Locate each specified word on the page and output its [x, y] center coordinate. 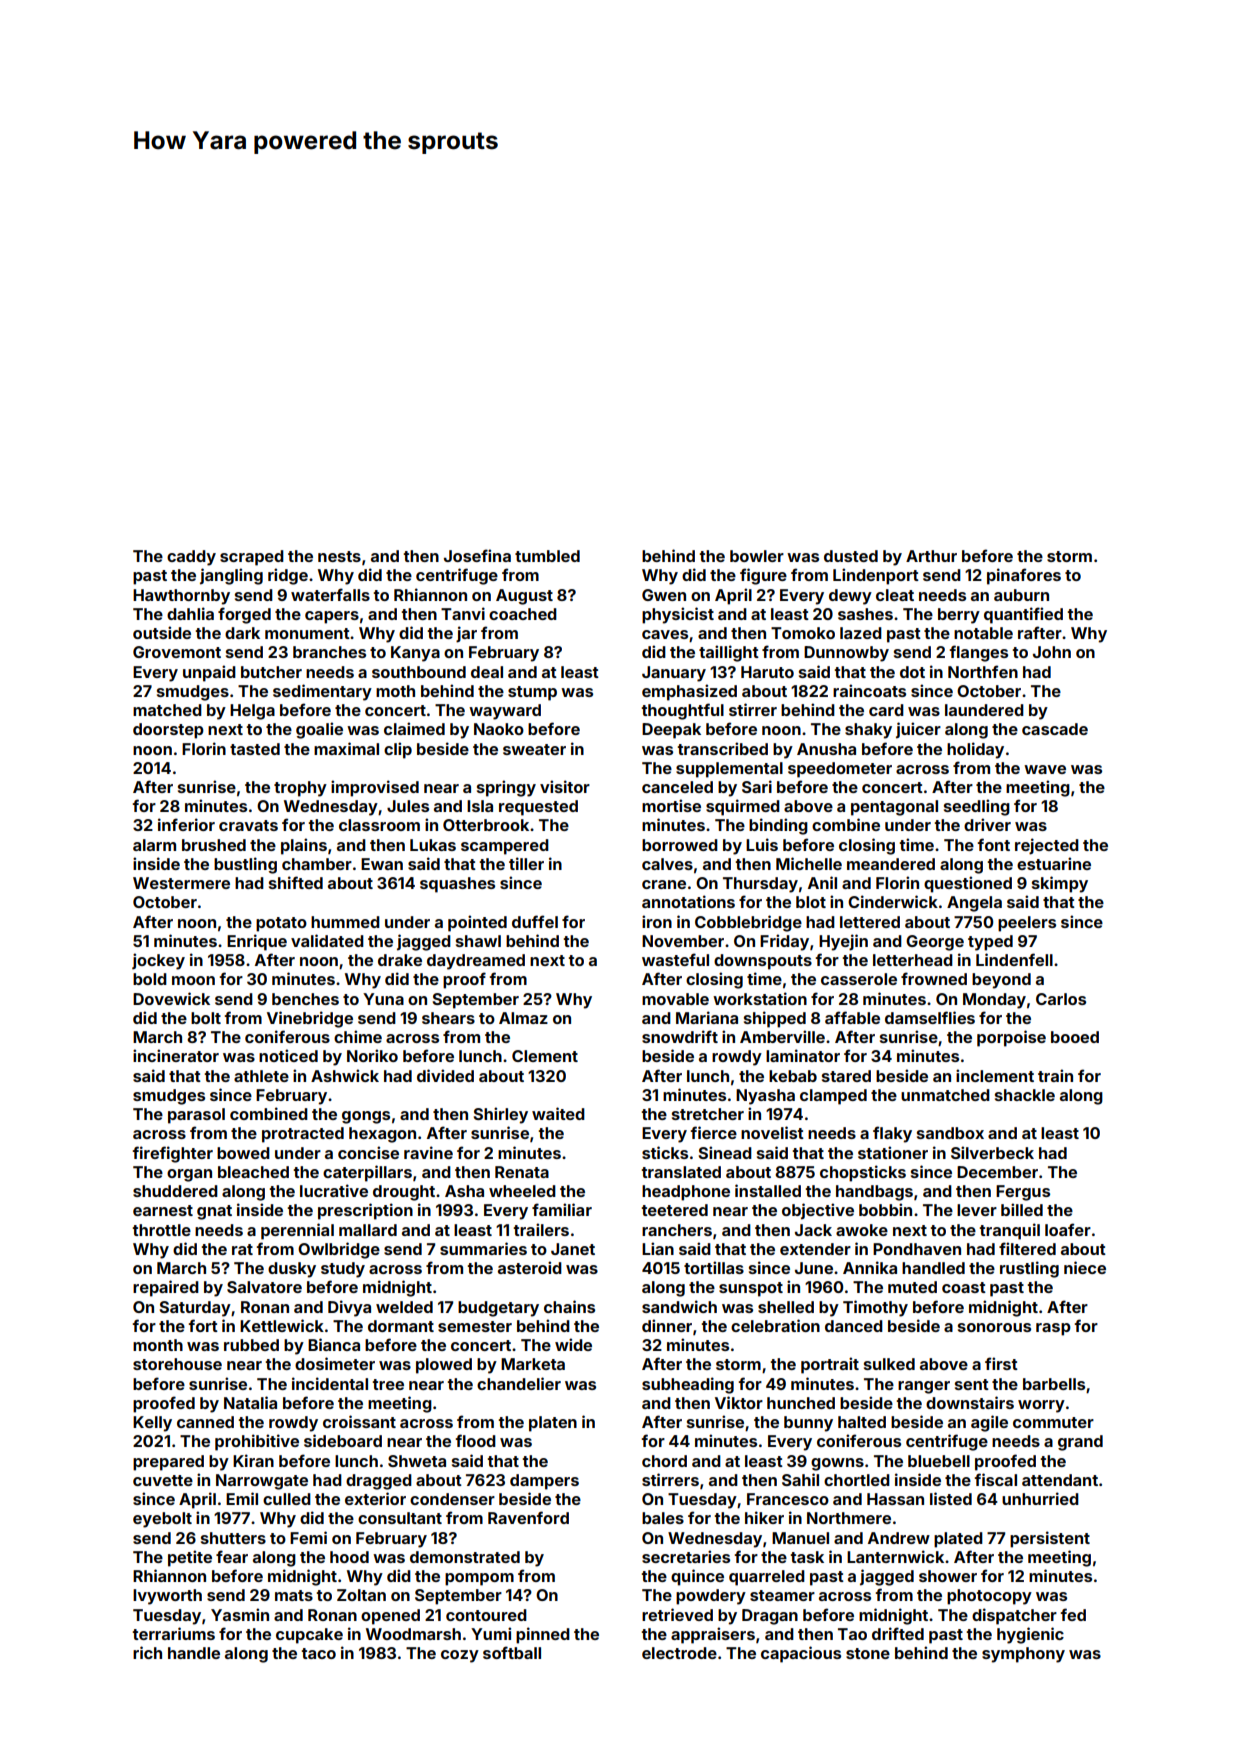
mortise [671, 805]
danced [854, 1326]
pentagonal [894, 808]
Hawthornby [181, 597]
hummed [345, 922]
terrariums [173, 1633]
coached [523, 614]
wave [1045, 769]
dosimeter [335, 1363]
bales [663, 1518]
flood [475, 1440]
